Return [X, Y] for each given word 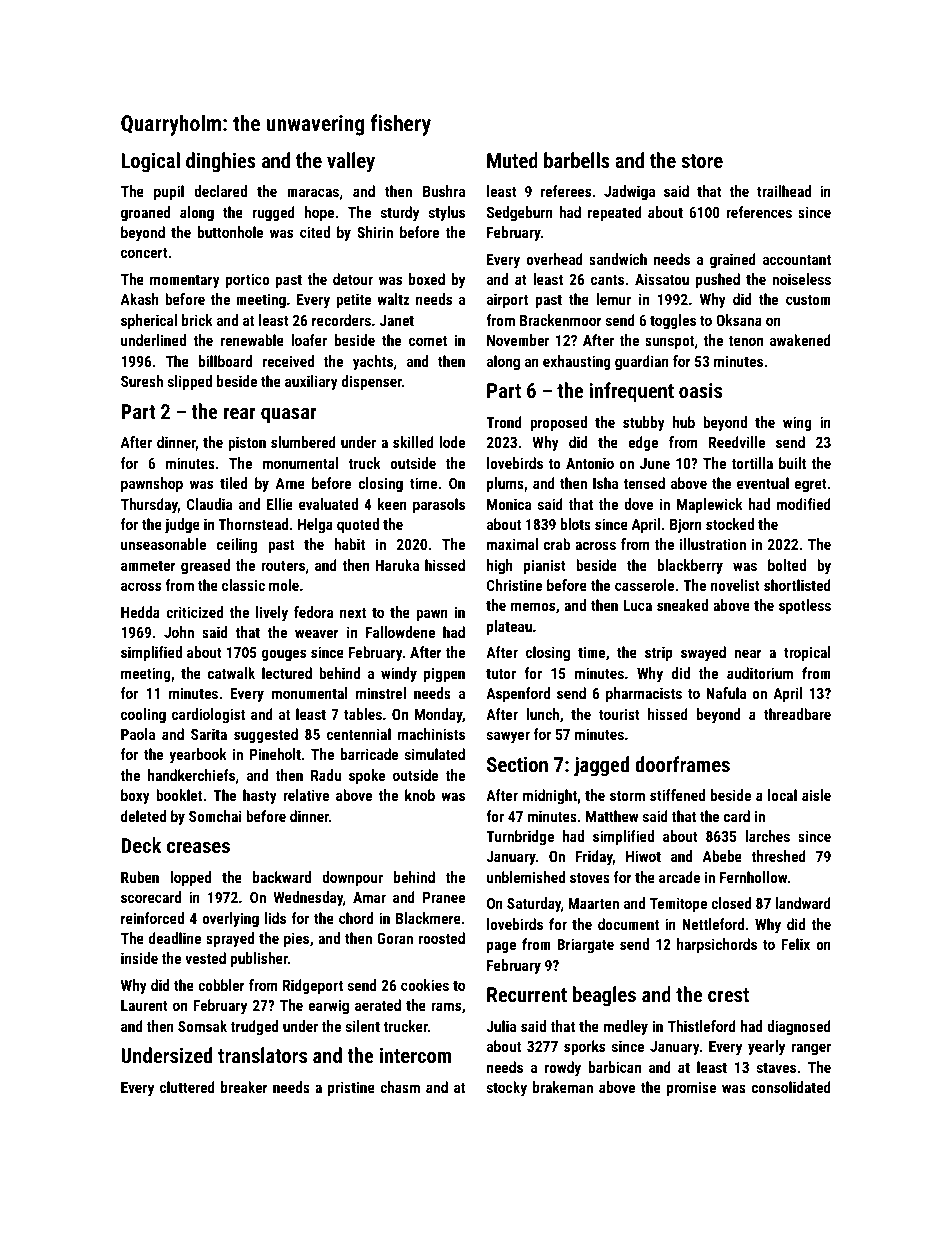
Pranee [444, 897]
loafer [309, 340]
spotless [805, 606]
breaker [244, 1087]
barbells [577, 160]
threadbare [797, 714]
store [702, 161]
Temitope [678, 904]
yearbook [198, 756]
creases [198, 847]
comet [428, 340]
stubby [644, 424]
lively [272, 614]
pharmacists [644, 694]
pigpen [444, 674]
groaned [145, 213]
